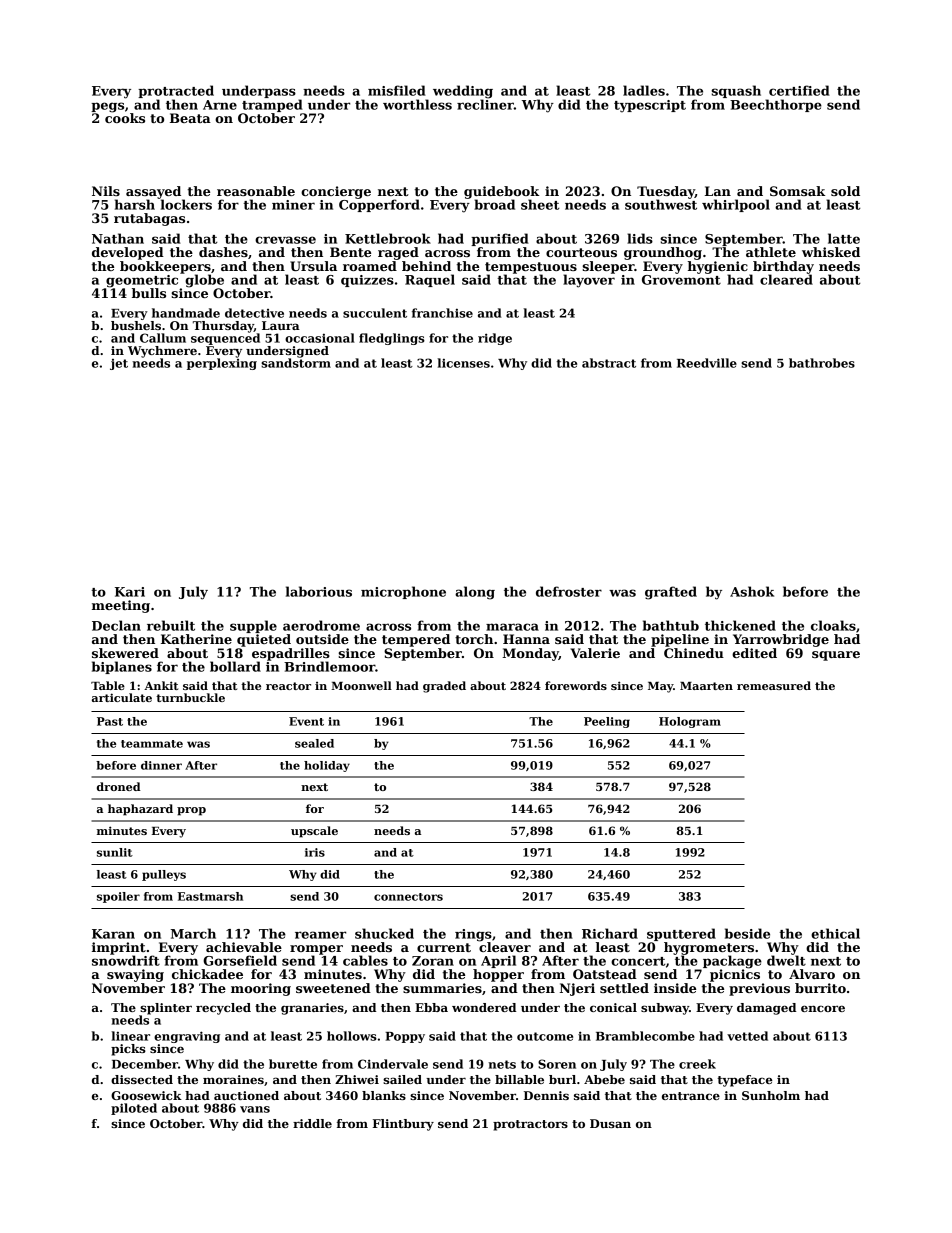 This screenshot has width=952, height=1233. Describe the element at coordinates (463, 92) in the screenshot. I see `wedding` at that location.
